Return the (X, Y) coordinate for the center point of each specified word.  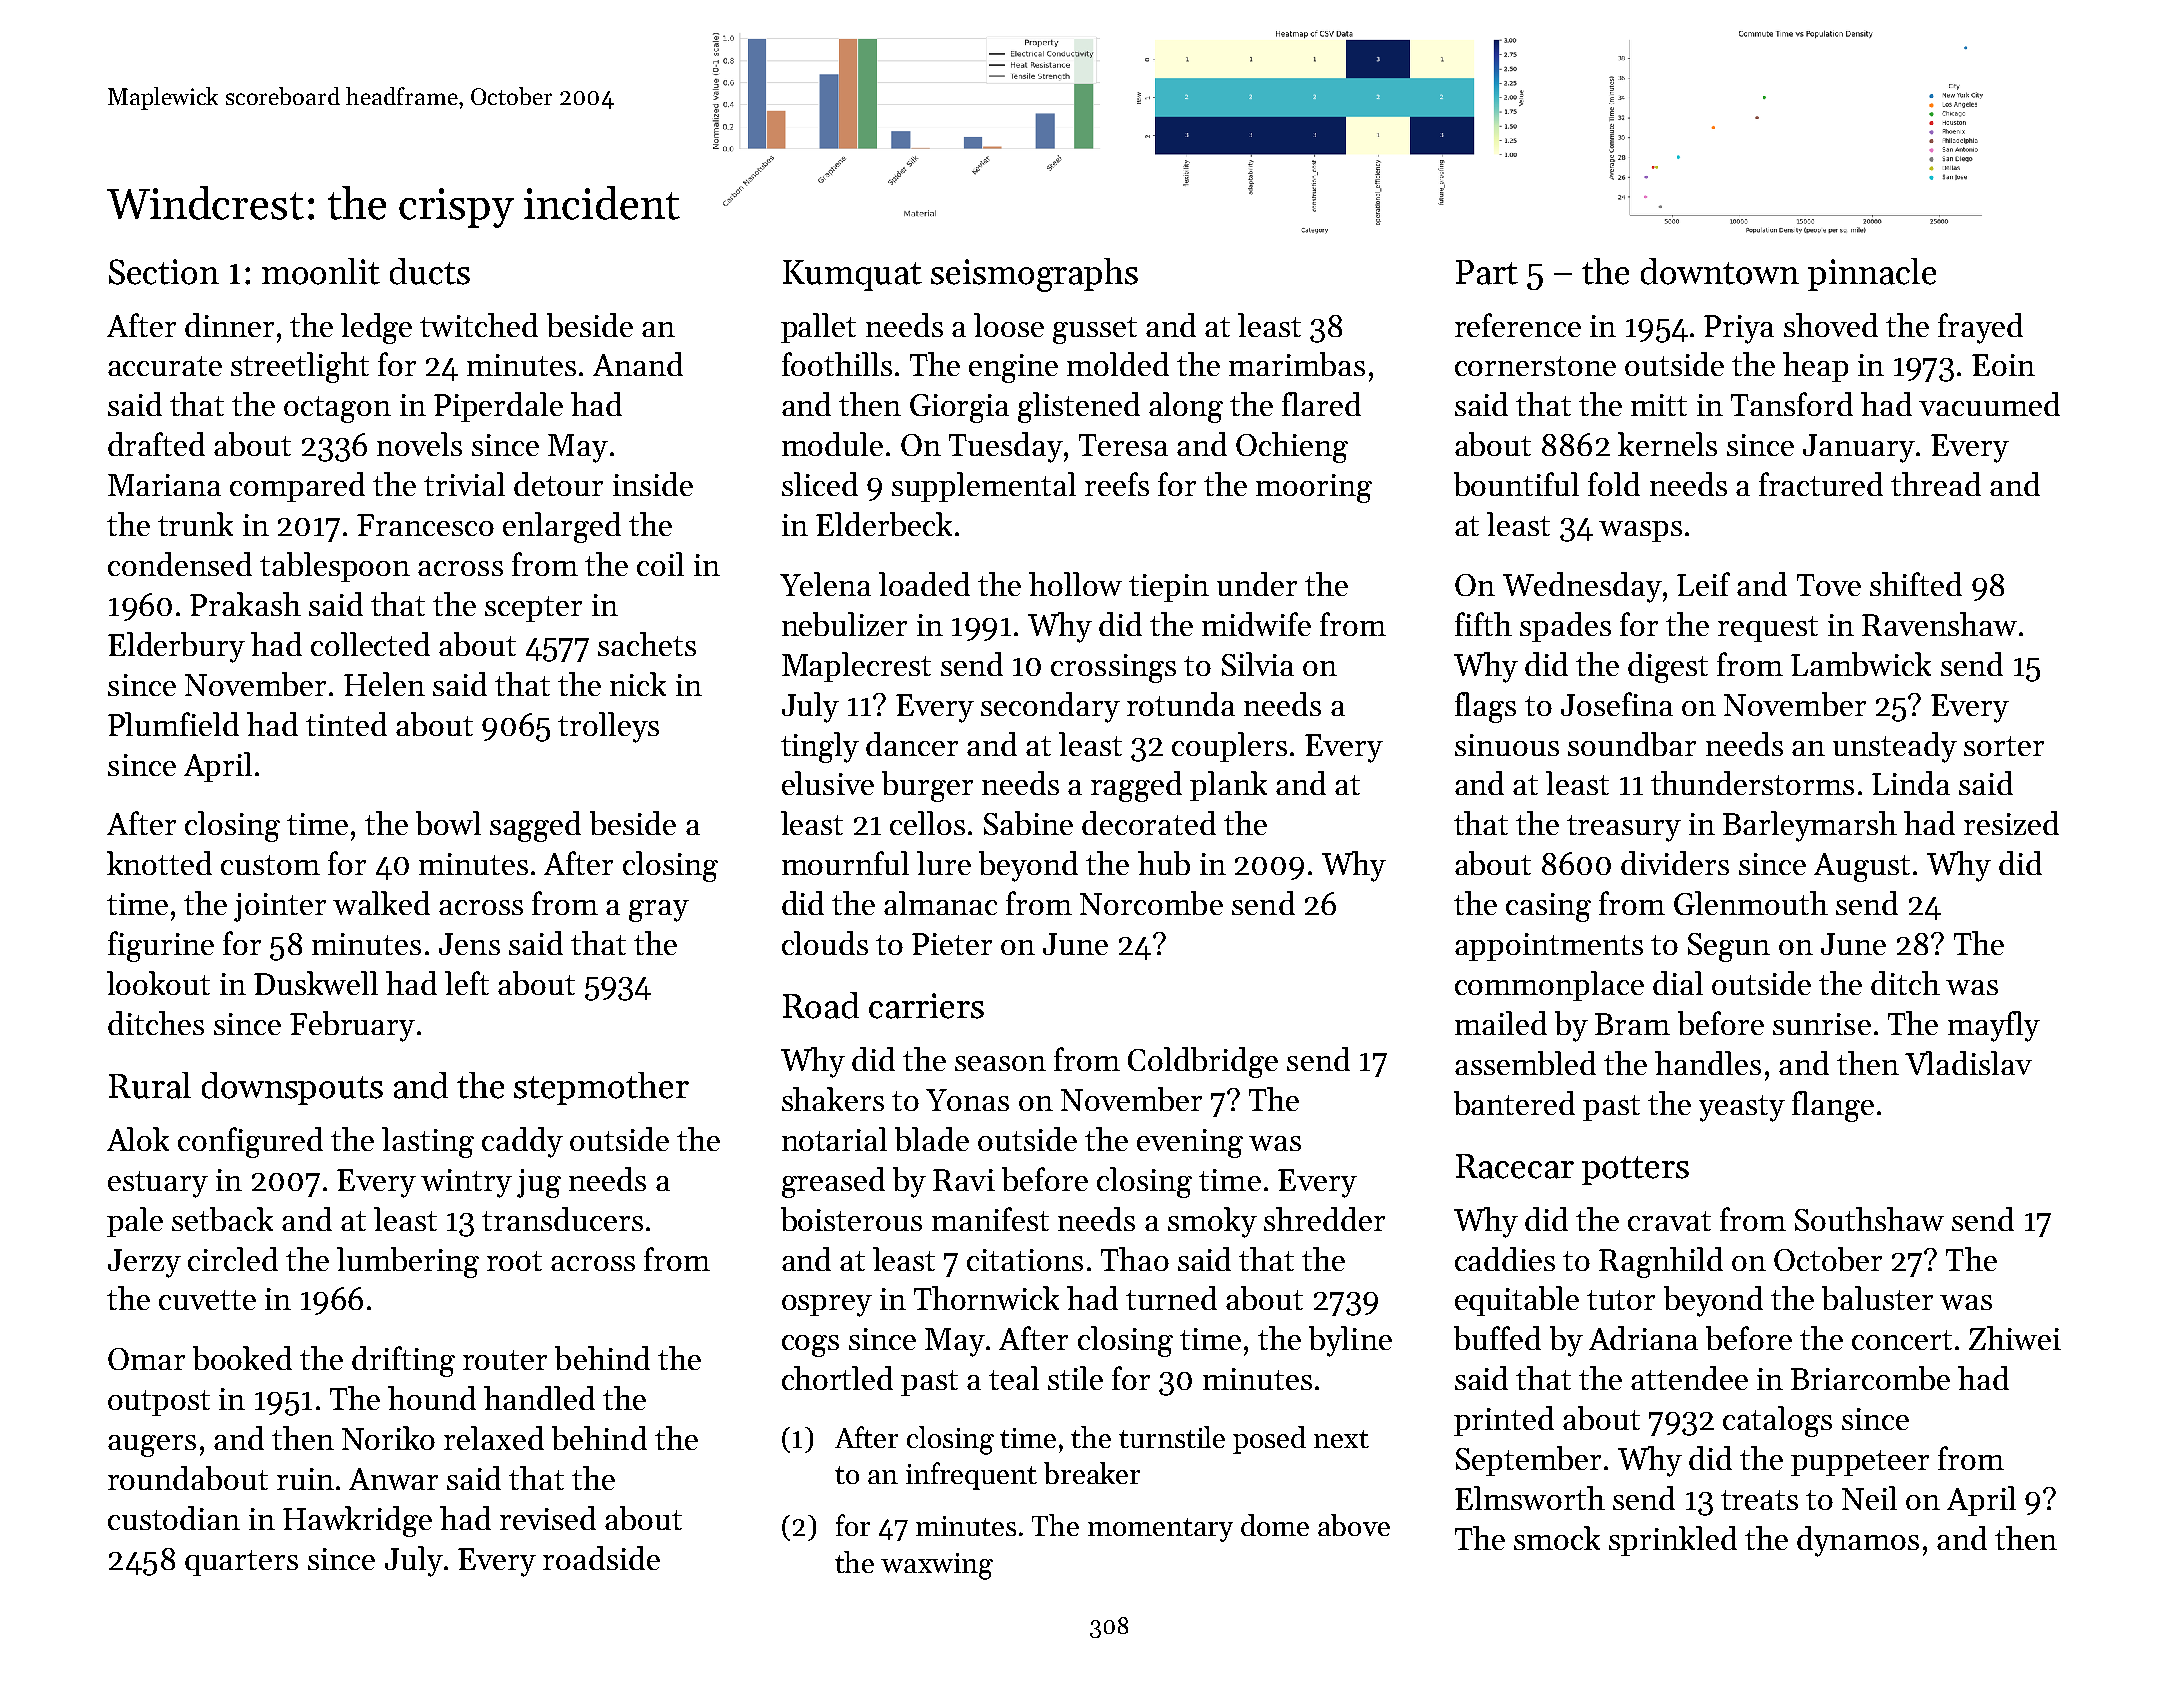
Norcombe (1151, 903)
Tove (1829, 585)
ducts (430, 271)
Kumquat (852, 275)
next (1341, 1439)
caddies (1505, 1259)
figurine (161, 946)
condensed (180, 564)
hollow (1075, 584)
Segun (1729, 947)
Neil (1869, 1498)
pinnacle (1872, 274)
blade (932, 1139)
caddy (522, 1142)
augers (152, 1446)
